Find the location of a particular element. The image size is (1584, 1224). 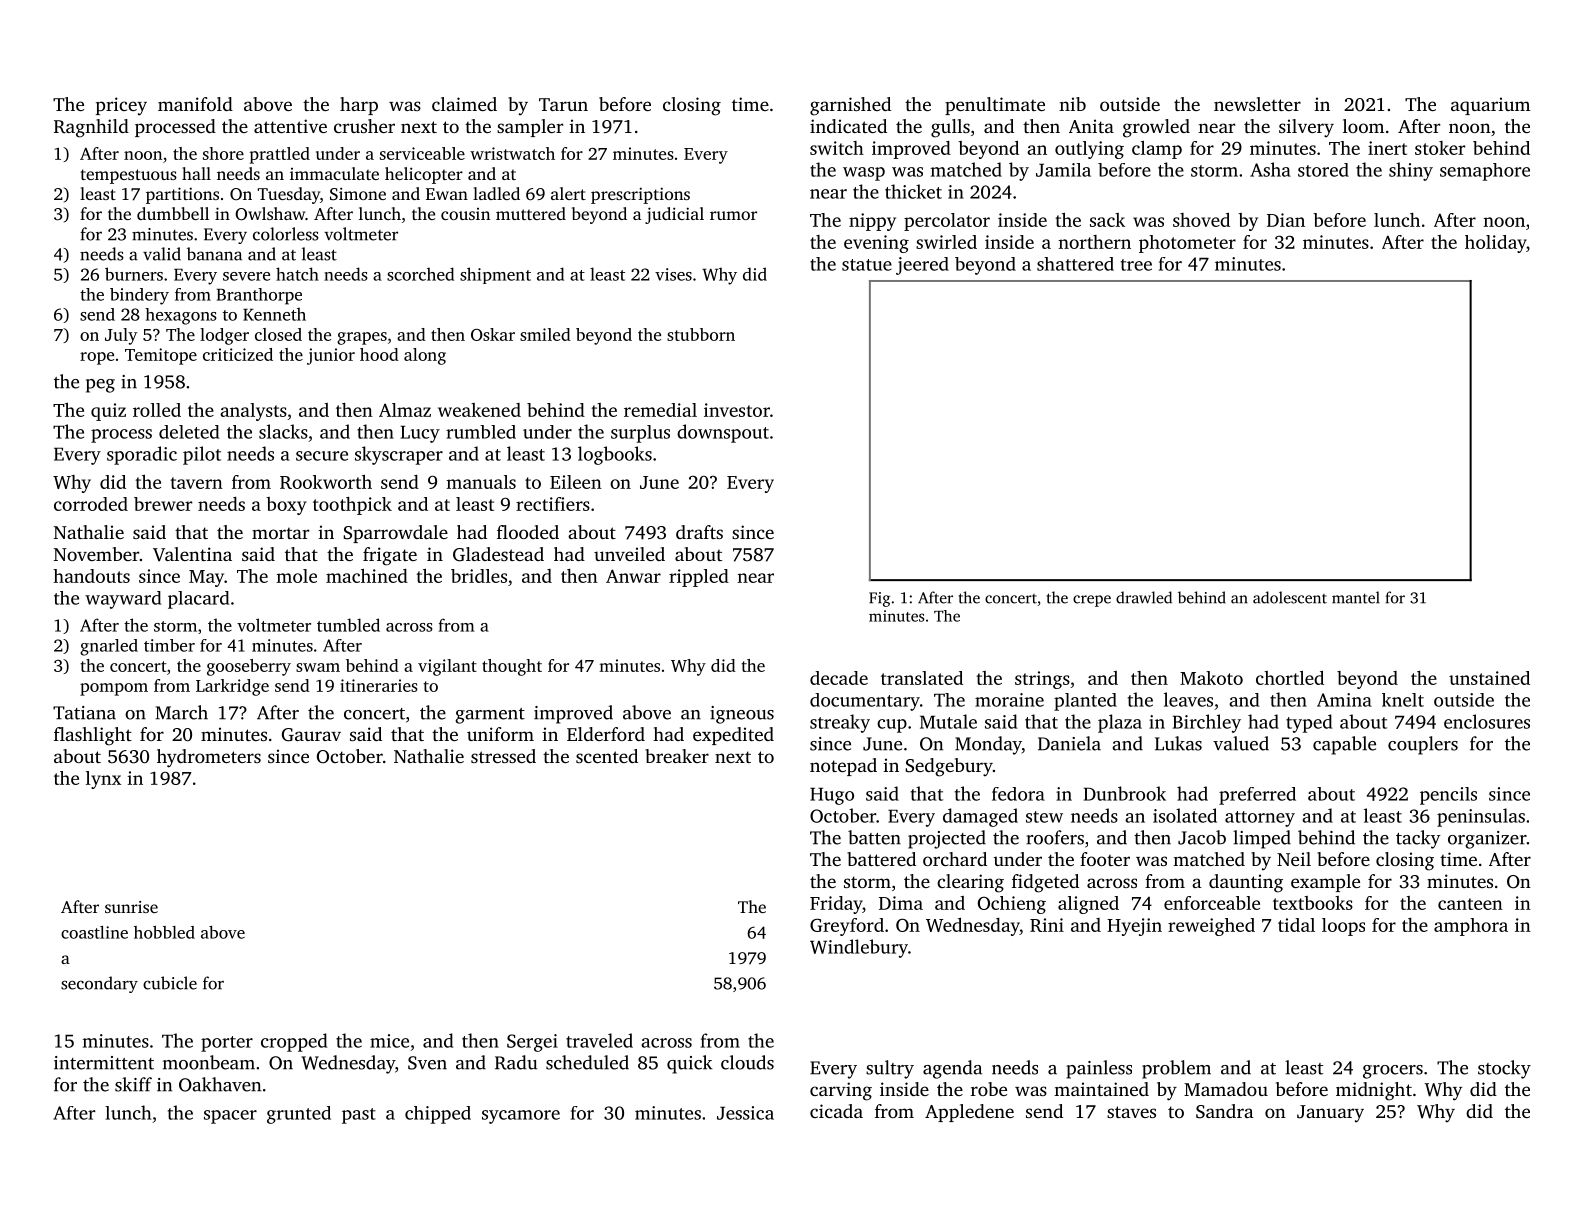

crusher is located at coordinates (364, 126).
